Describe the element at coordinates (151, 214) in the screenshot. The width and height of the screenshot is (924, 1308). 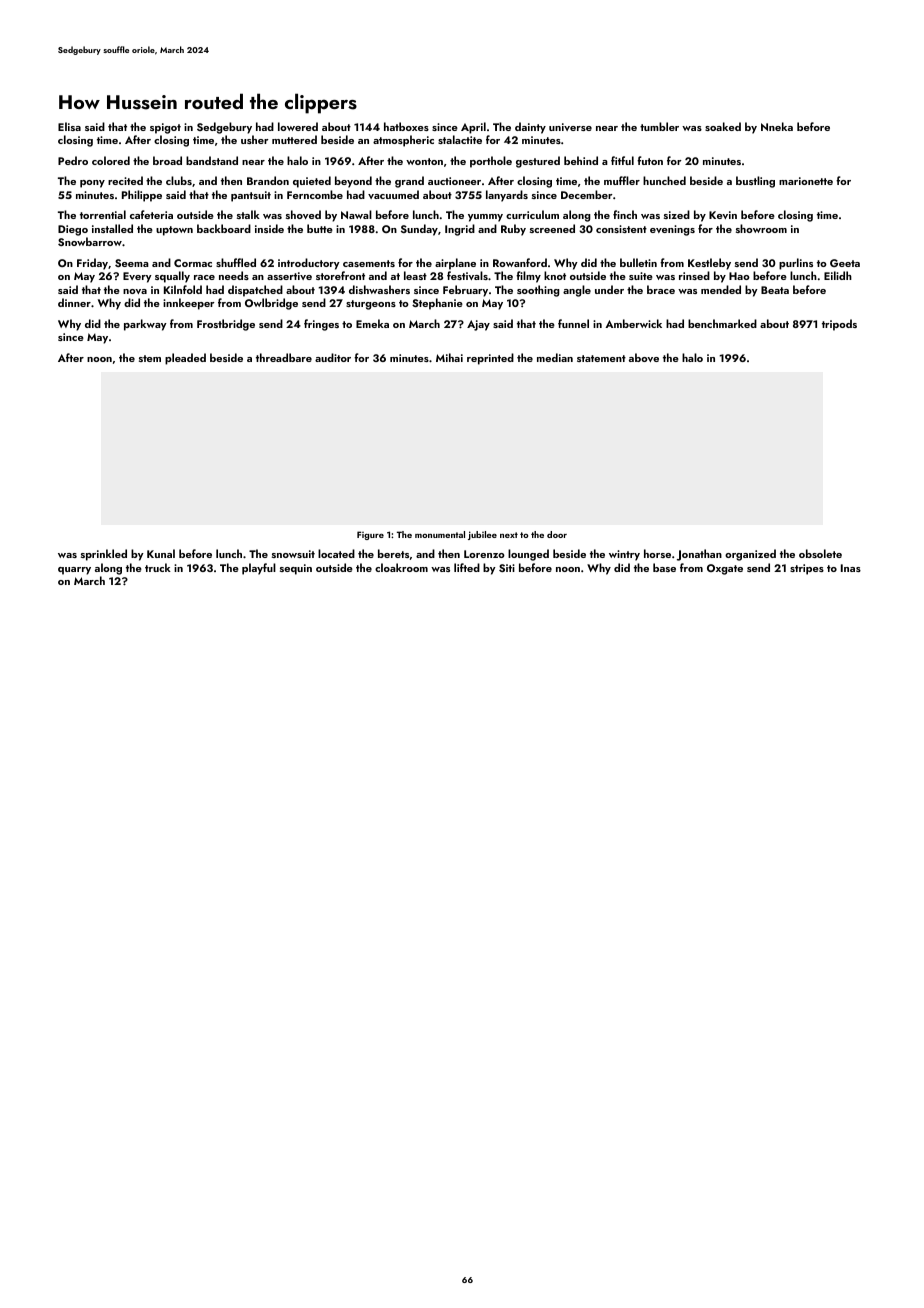
I see `cafeteria` at that location.
